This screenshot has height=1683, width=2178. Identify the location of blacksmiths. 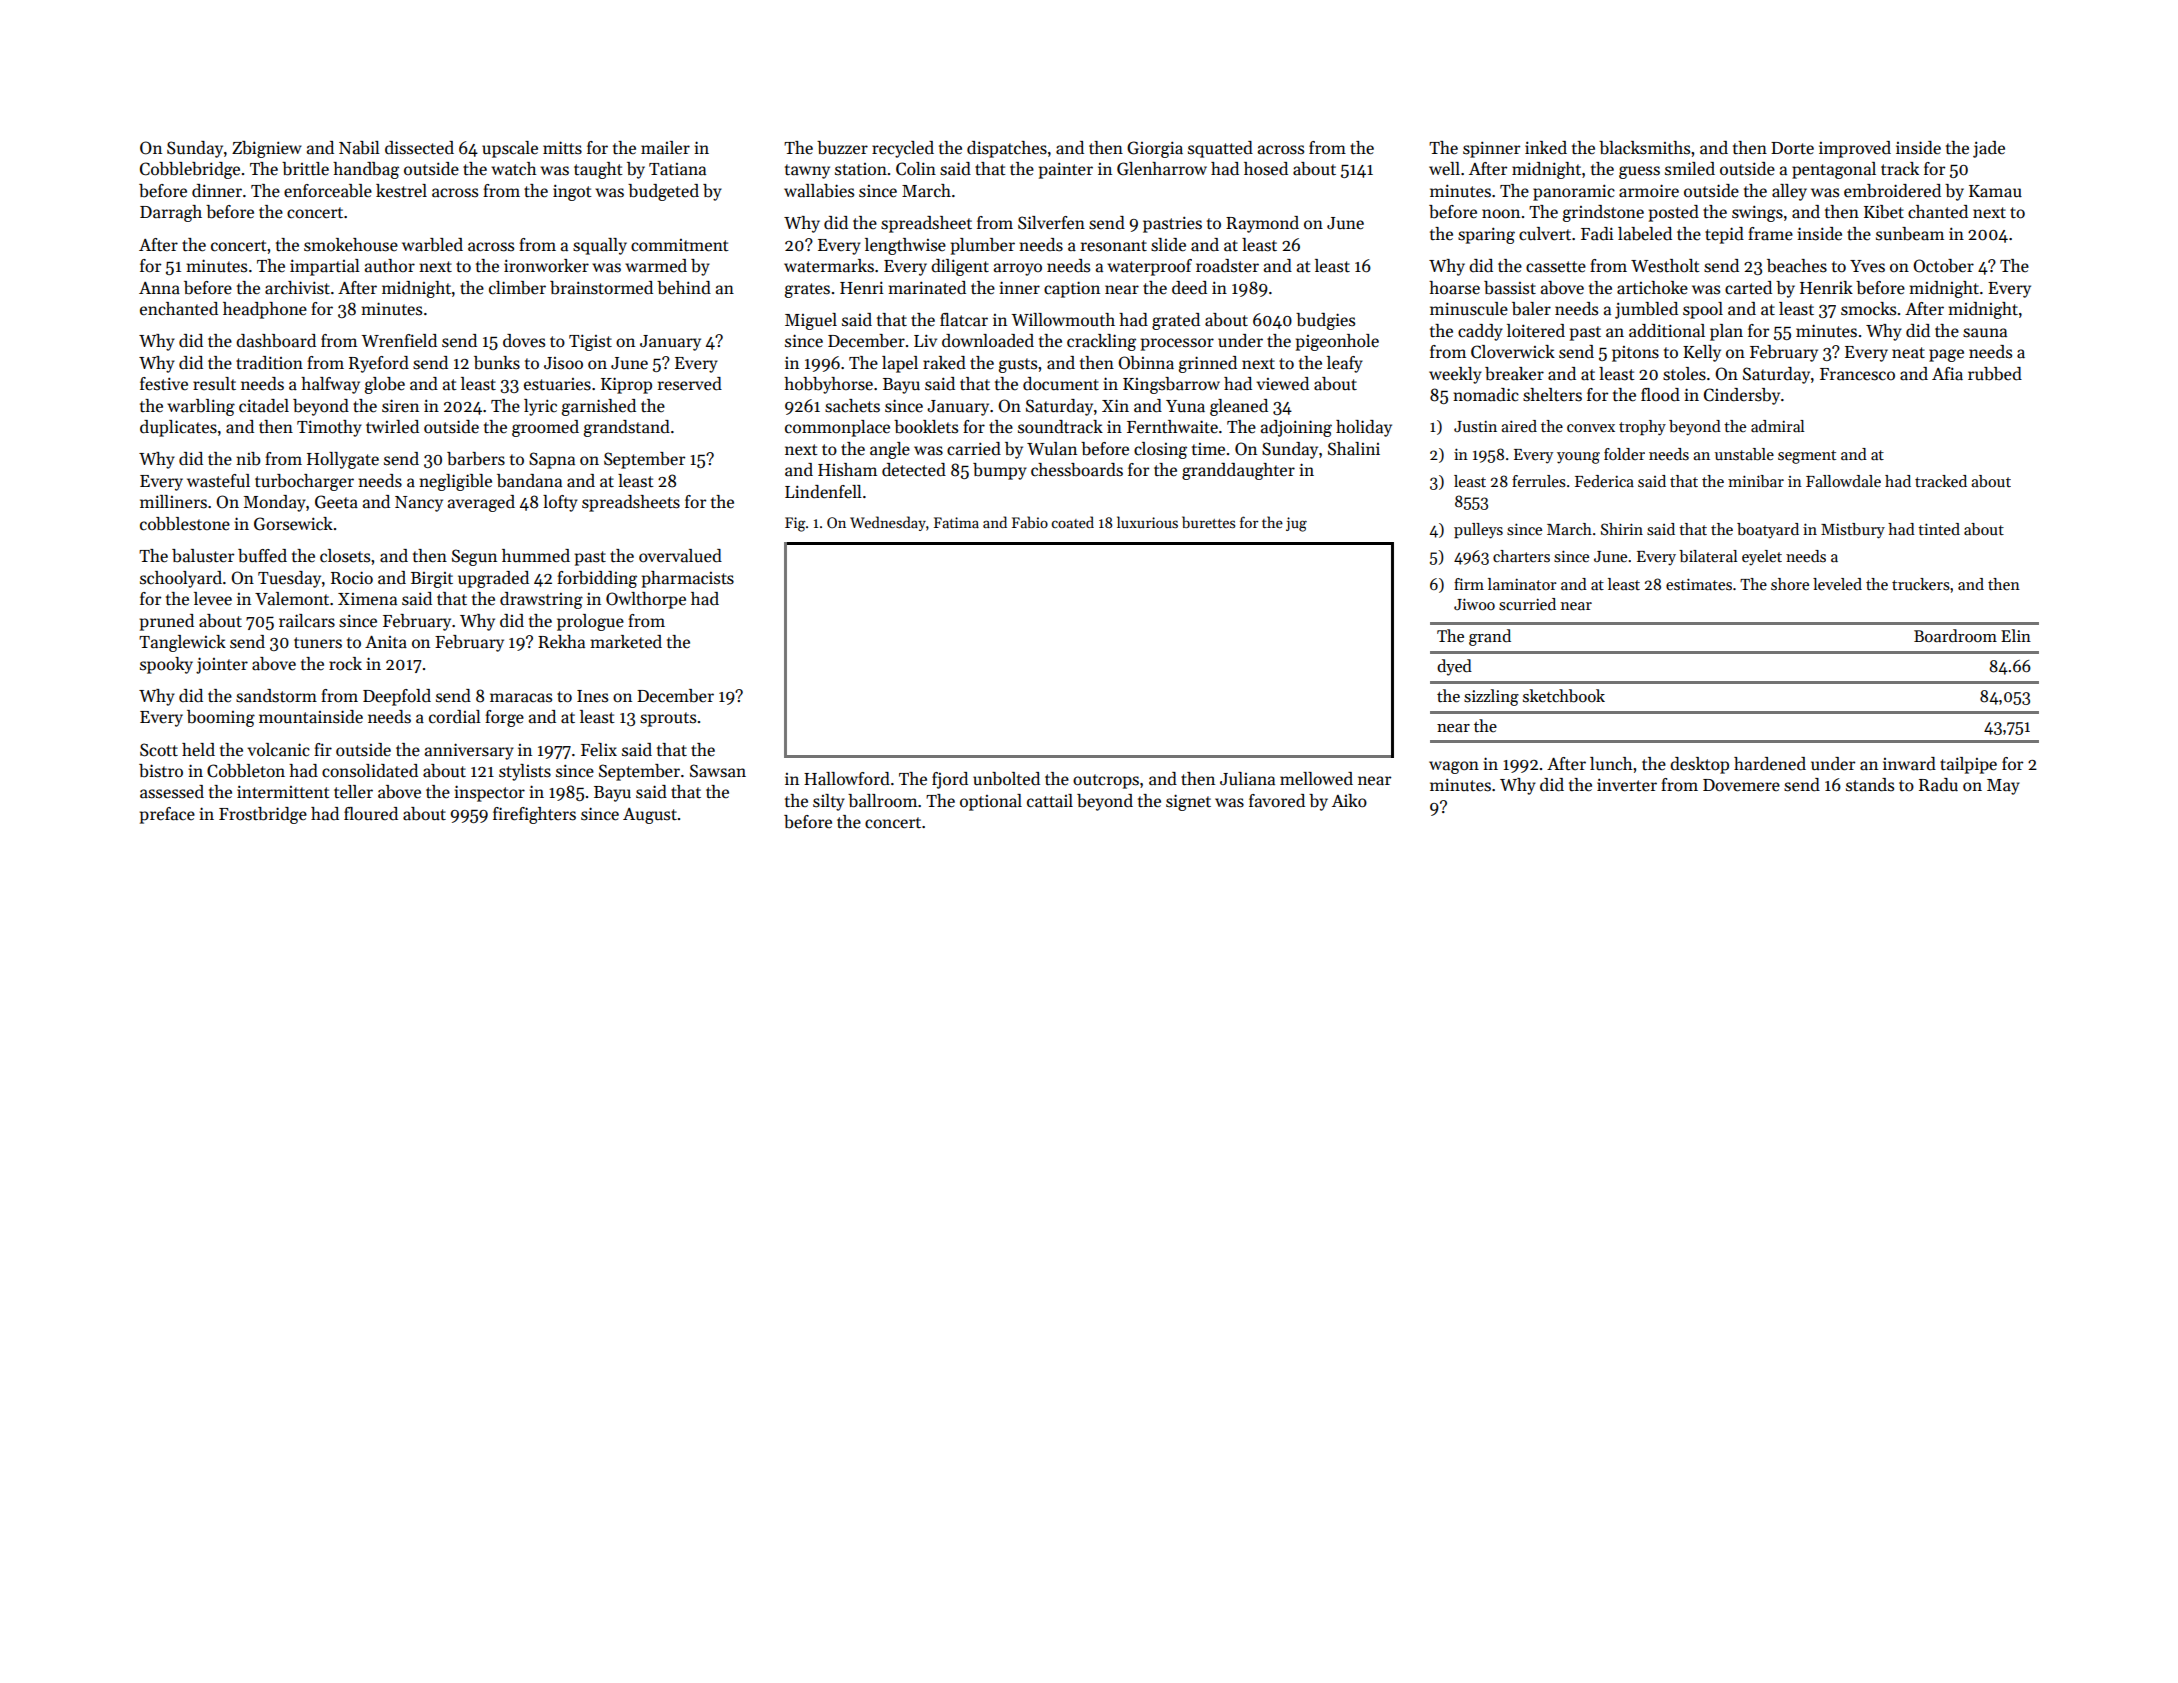
(1644, 148).
